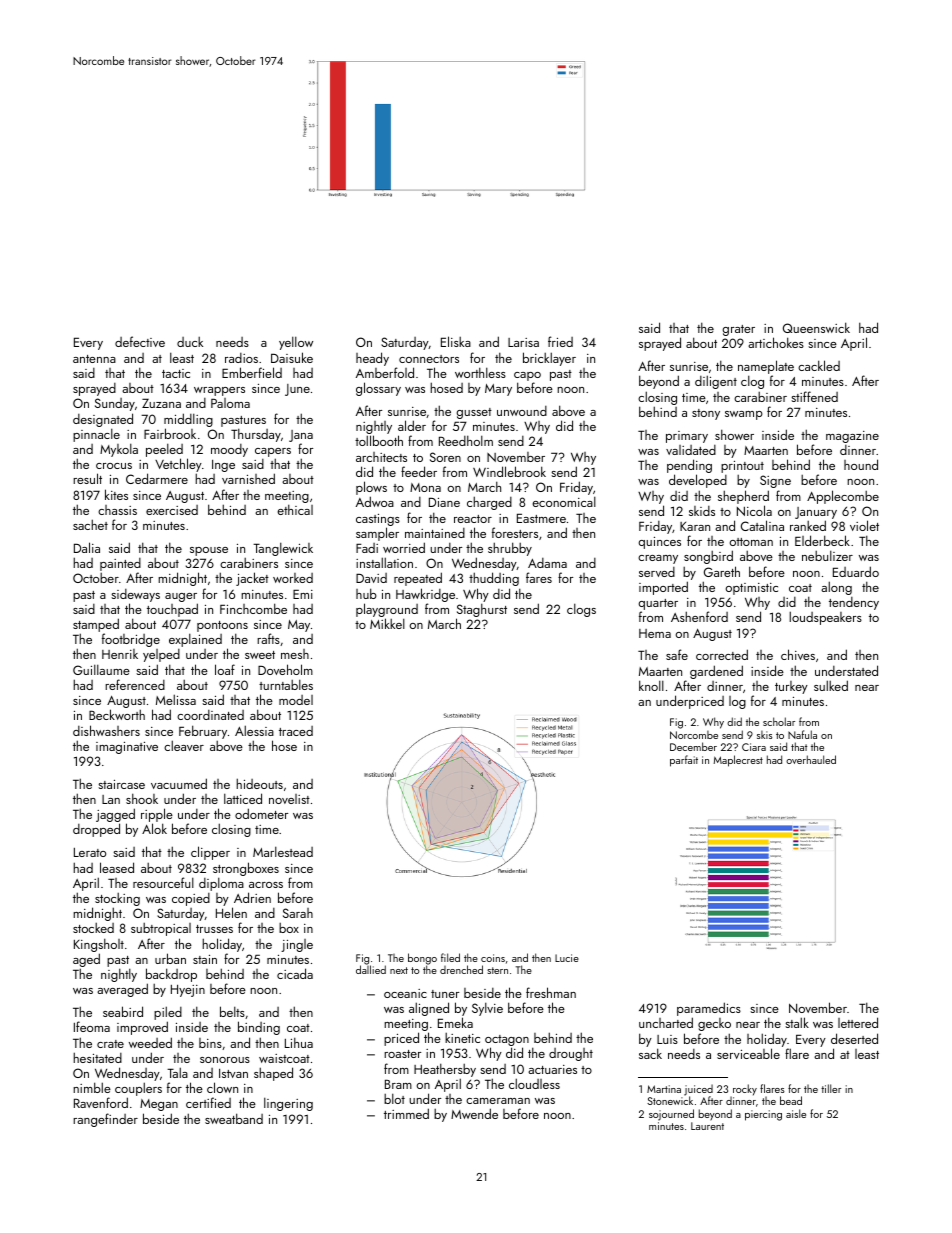 This page has width=952, height=1233. What do you see at coordinates (135, 595) in the page?
I see `sideways` at bounding box center [135, 595].
